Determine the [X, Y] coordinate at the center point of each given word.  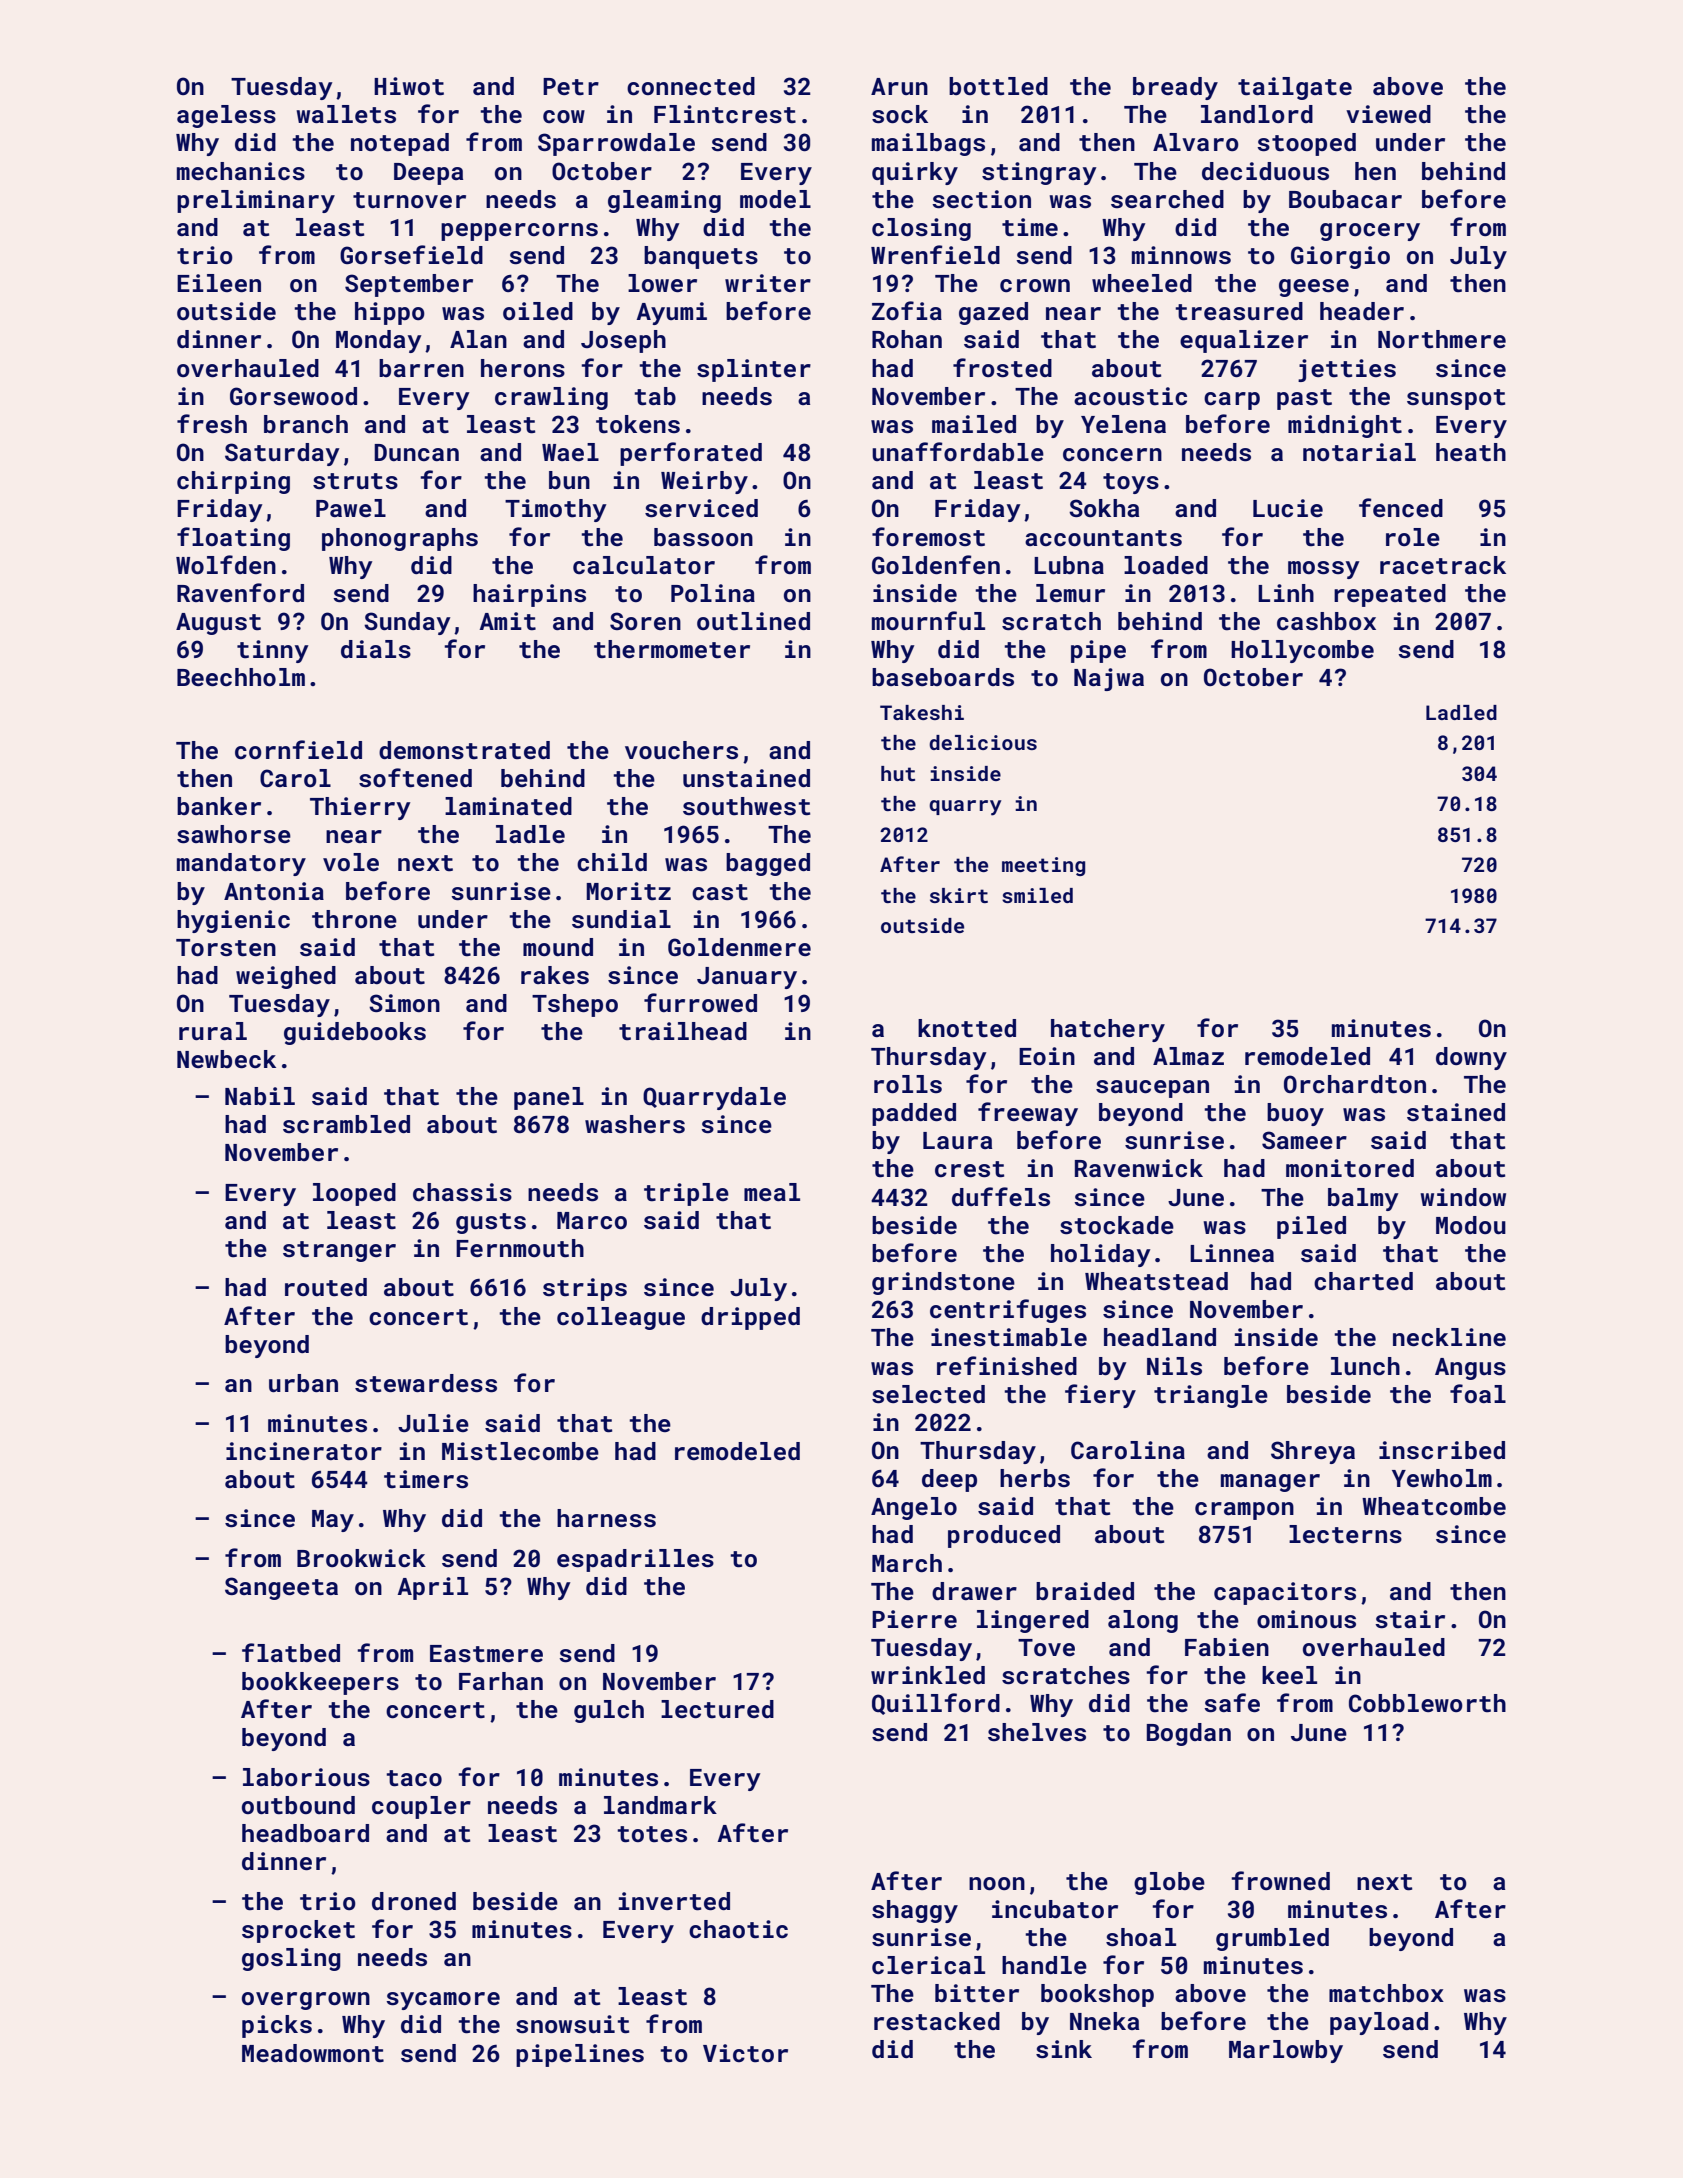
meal [772, 1192]
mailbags [928, 144]
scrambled [346, 1124]
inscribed [1442, 1450]
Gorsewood [293, 396]
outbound [298, 1805]
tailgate [1295, 88]
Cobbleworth [1427, 1703]
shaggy [915, 1911]
